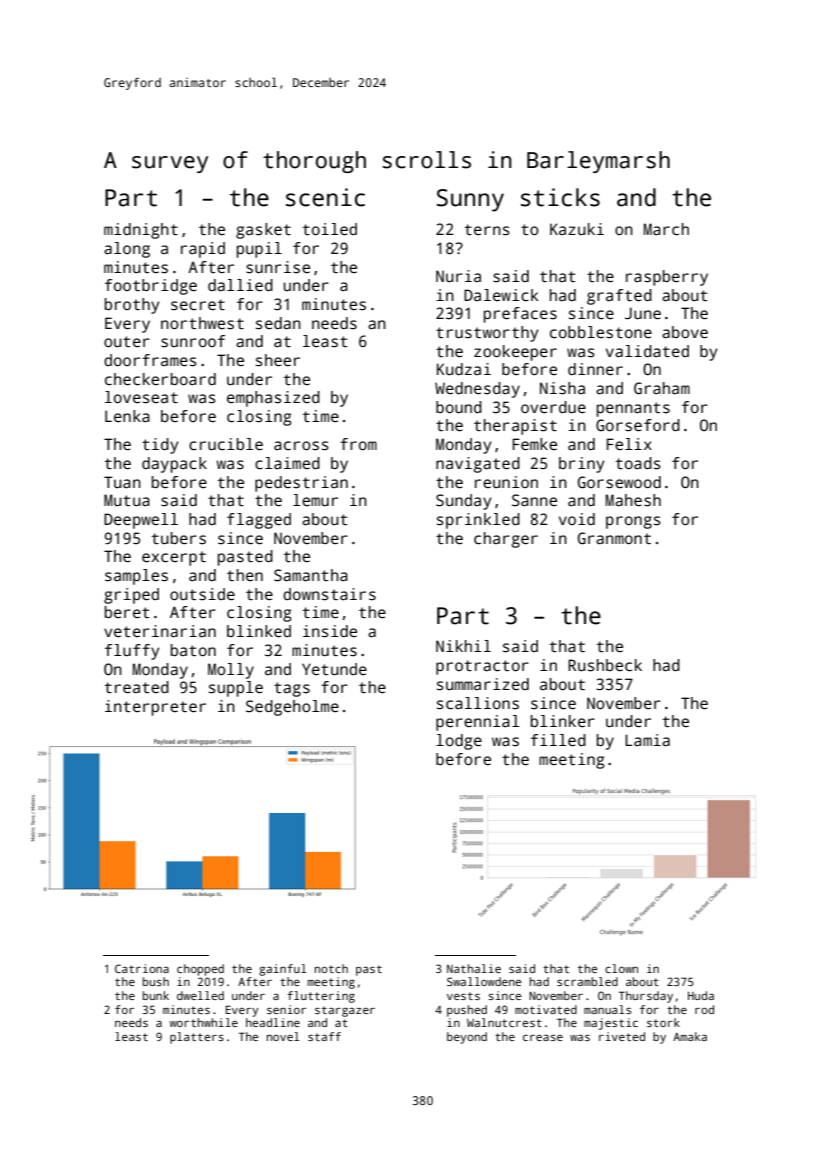 This screenshot has height=1169, width=824. Describe the element at coordinates (358, 444) in the screenshot. I see `from` at that location.
